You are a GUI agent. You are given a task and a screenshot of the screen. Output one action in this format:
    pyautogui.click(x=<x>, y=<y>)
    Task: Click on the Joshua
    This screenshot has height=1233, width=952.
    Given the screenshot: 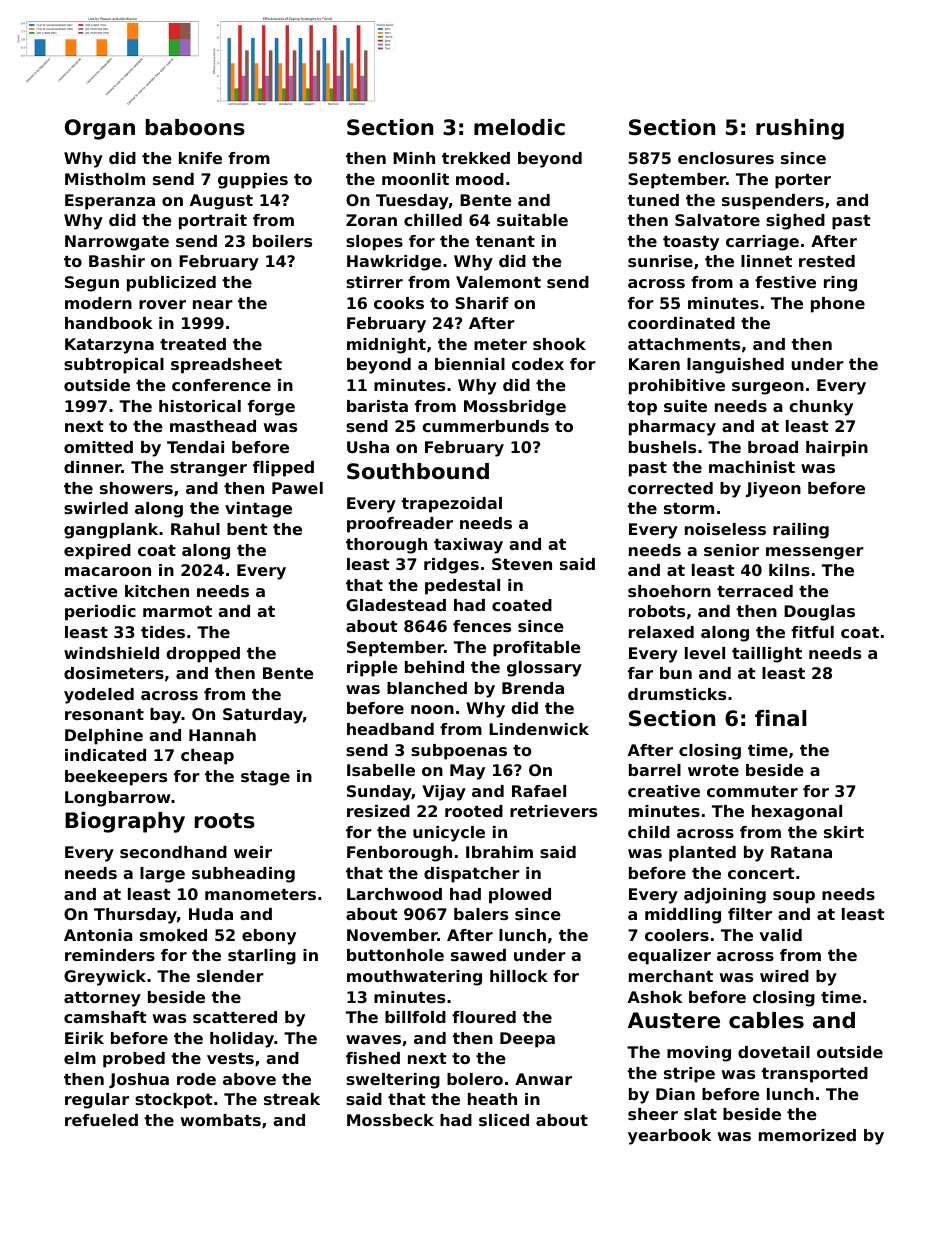 What is the action you would take?
    pyautogui.click(x=139, y=1080)
